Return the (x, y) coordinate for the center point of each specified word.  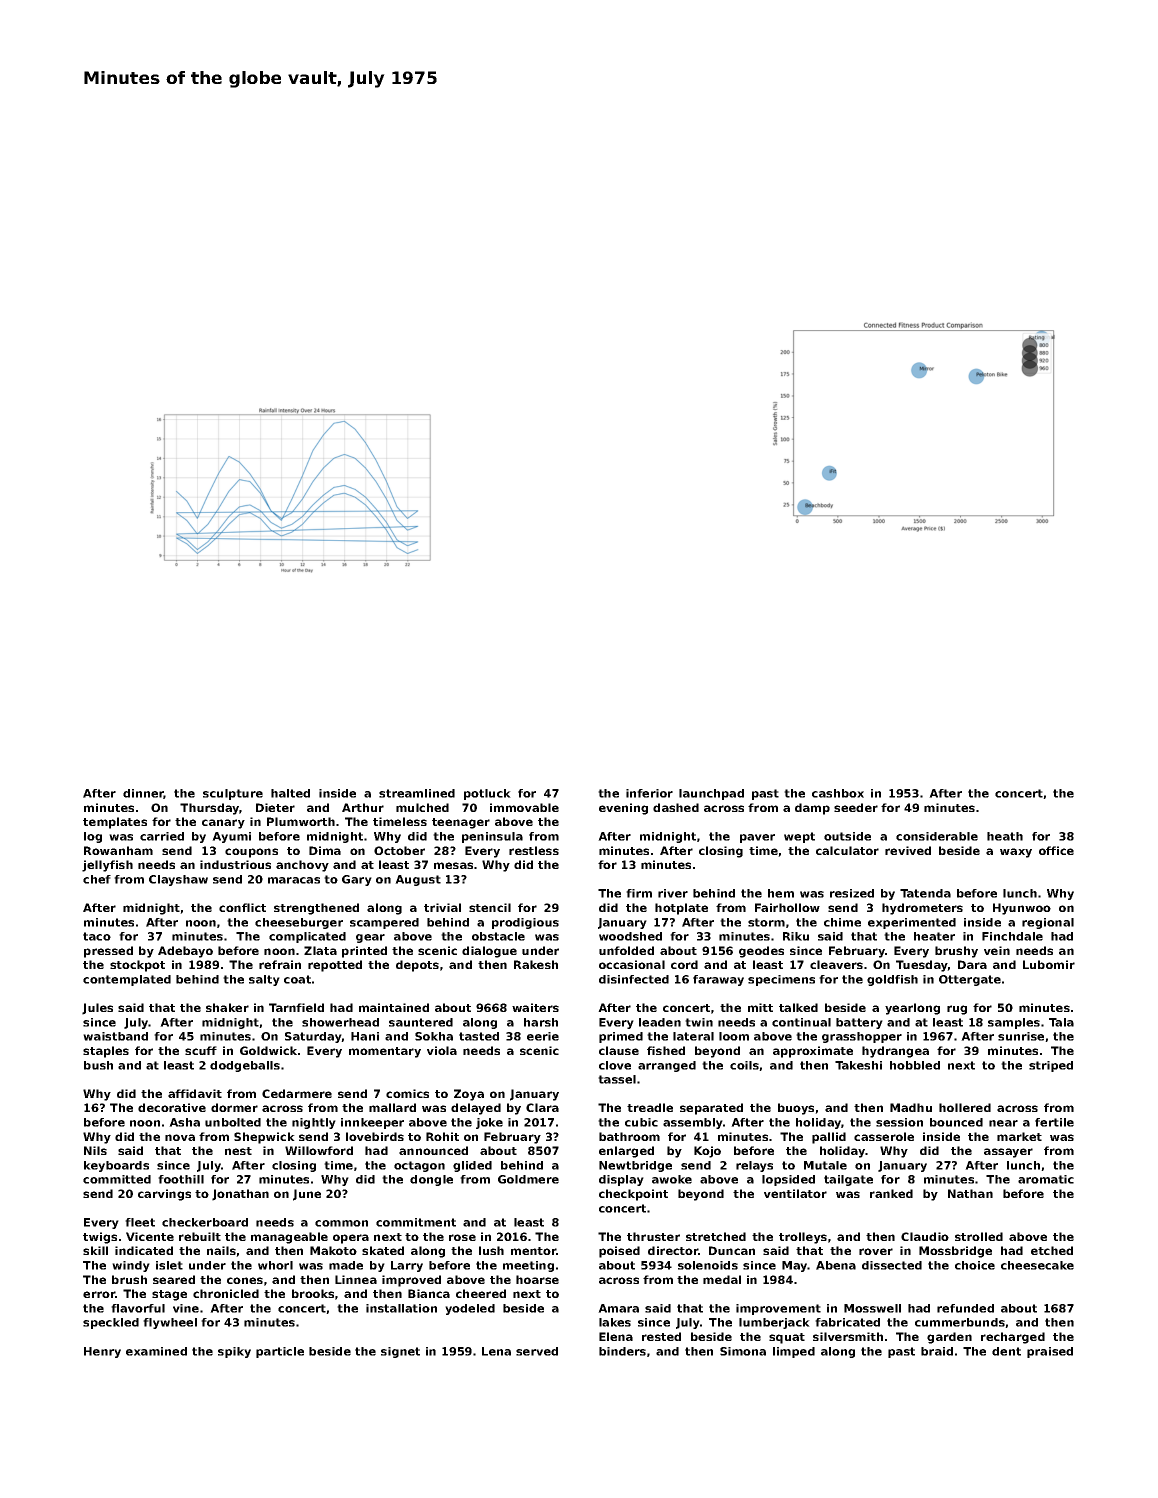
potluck (487, 794)
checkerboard (205, 1222)
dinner (143, 794)
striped (1051, 1066)
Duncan (732, 1250)
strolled (979, 1236)
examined (156, 1351)
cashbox (838, 793)
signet (400, 1352)
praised (1050, 1352)
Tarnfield (296, 1007)
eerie (543, 1036)
